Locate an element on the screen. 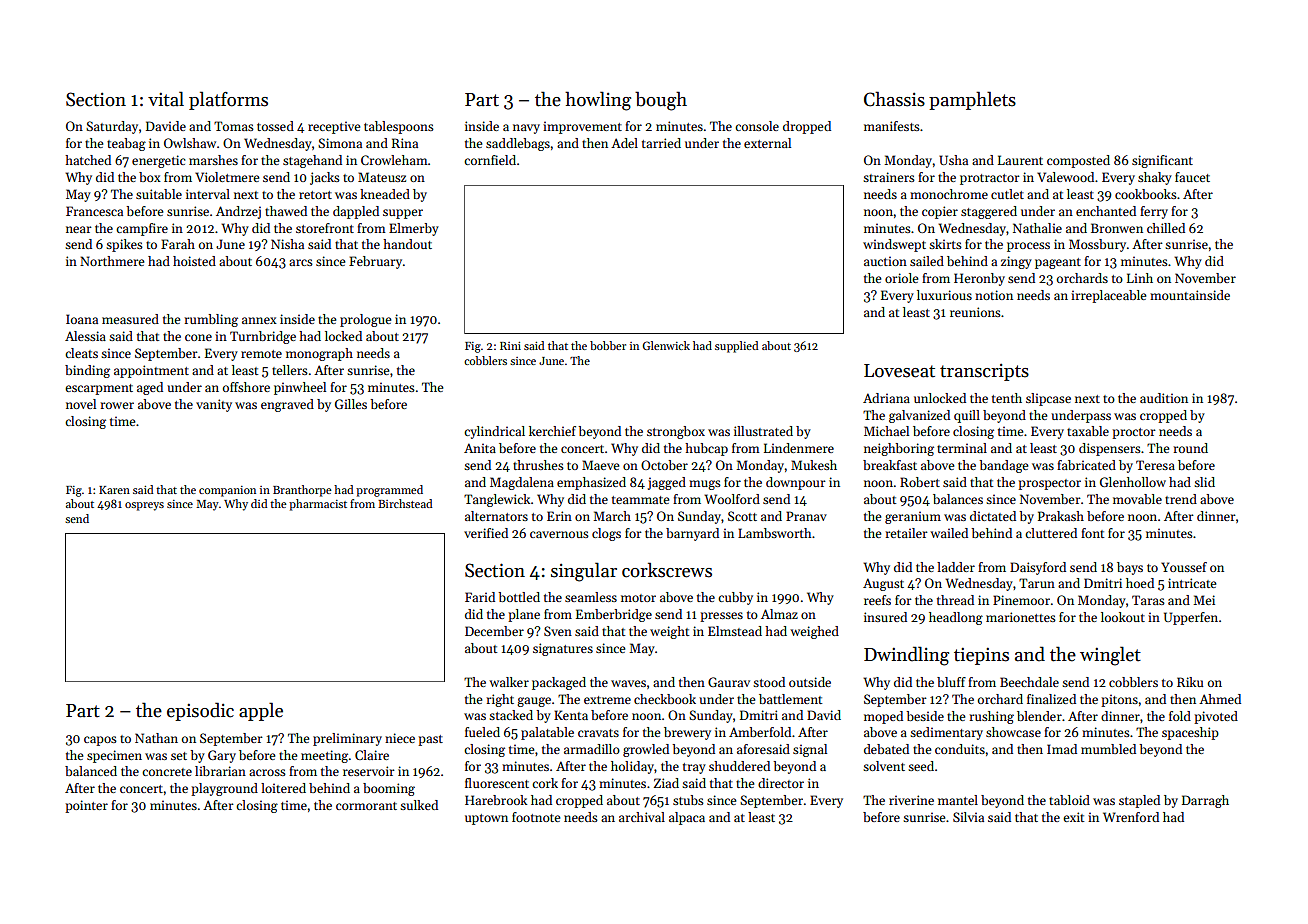 The height and width of the screenshot is (924, 1308). pointer is located at coordinates (86, 806).
